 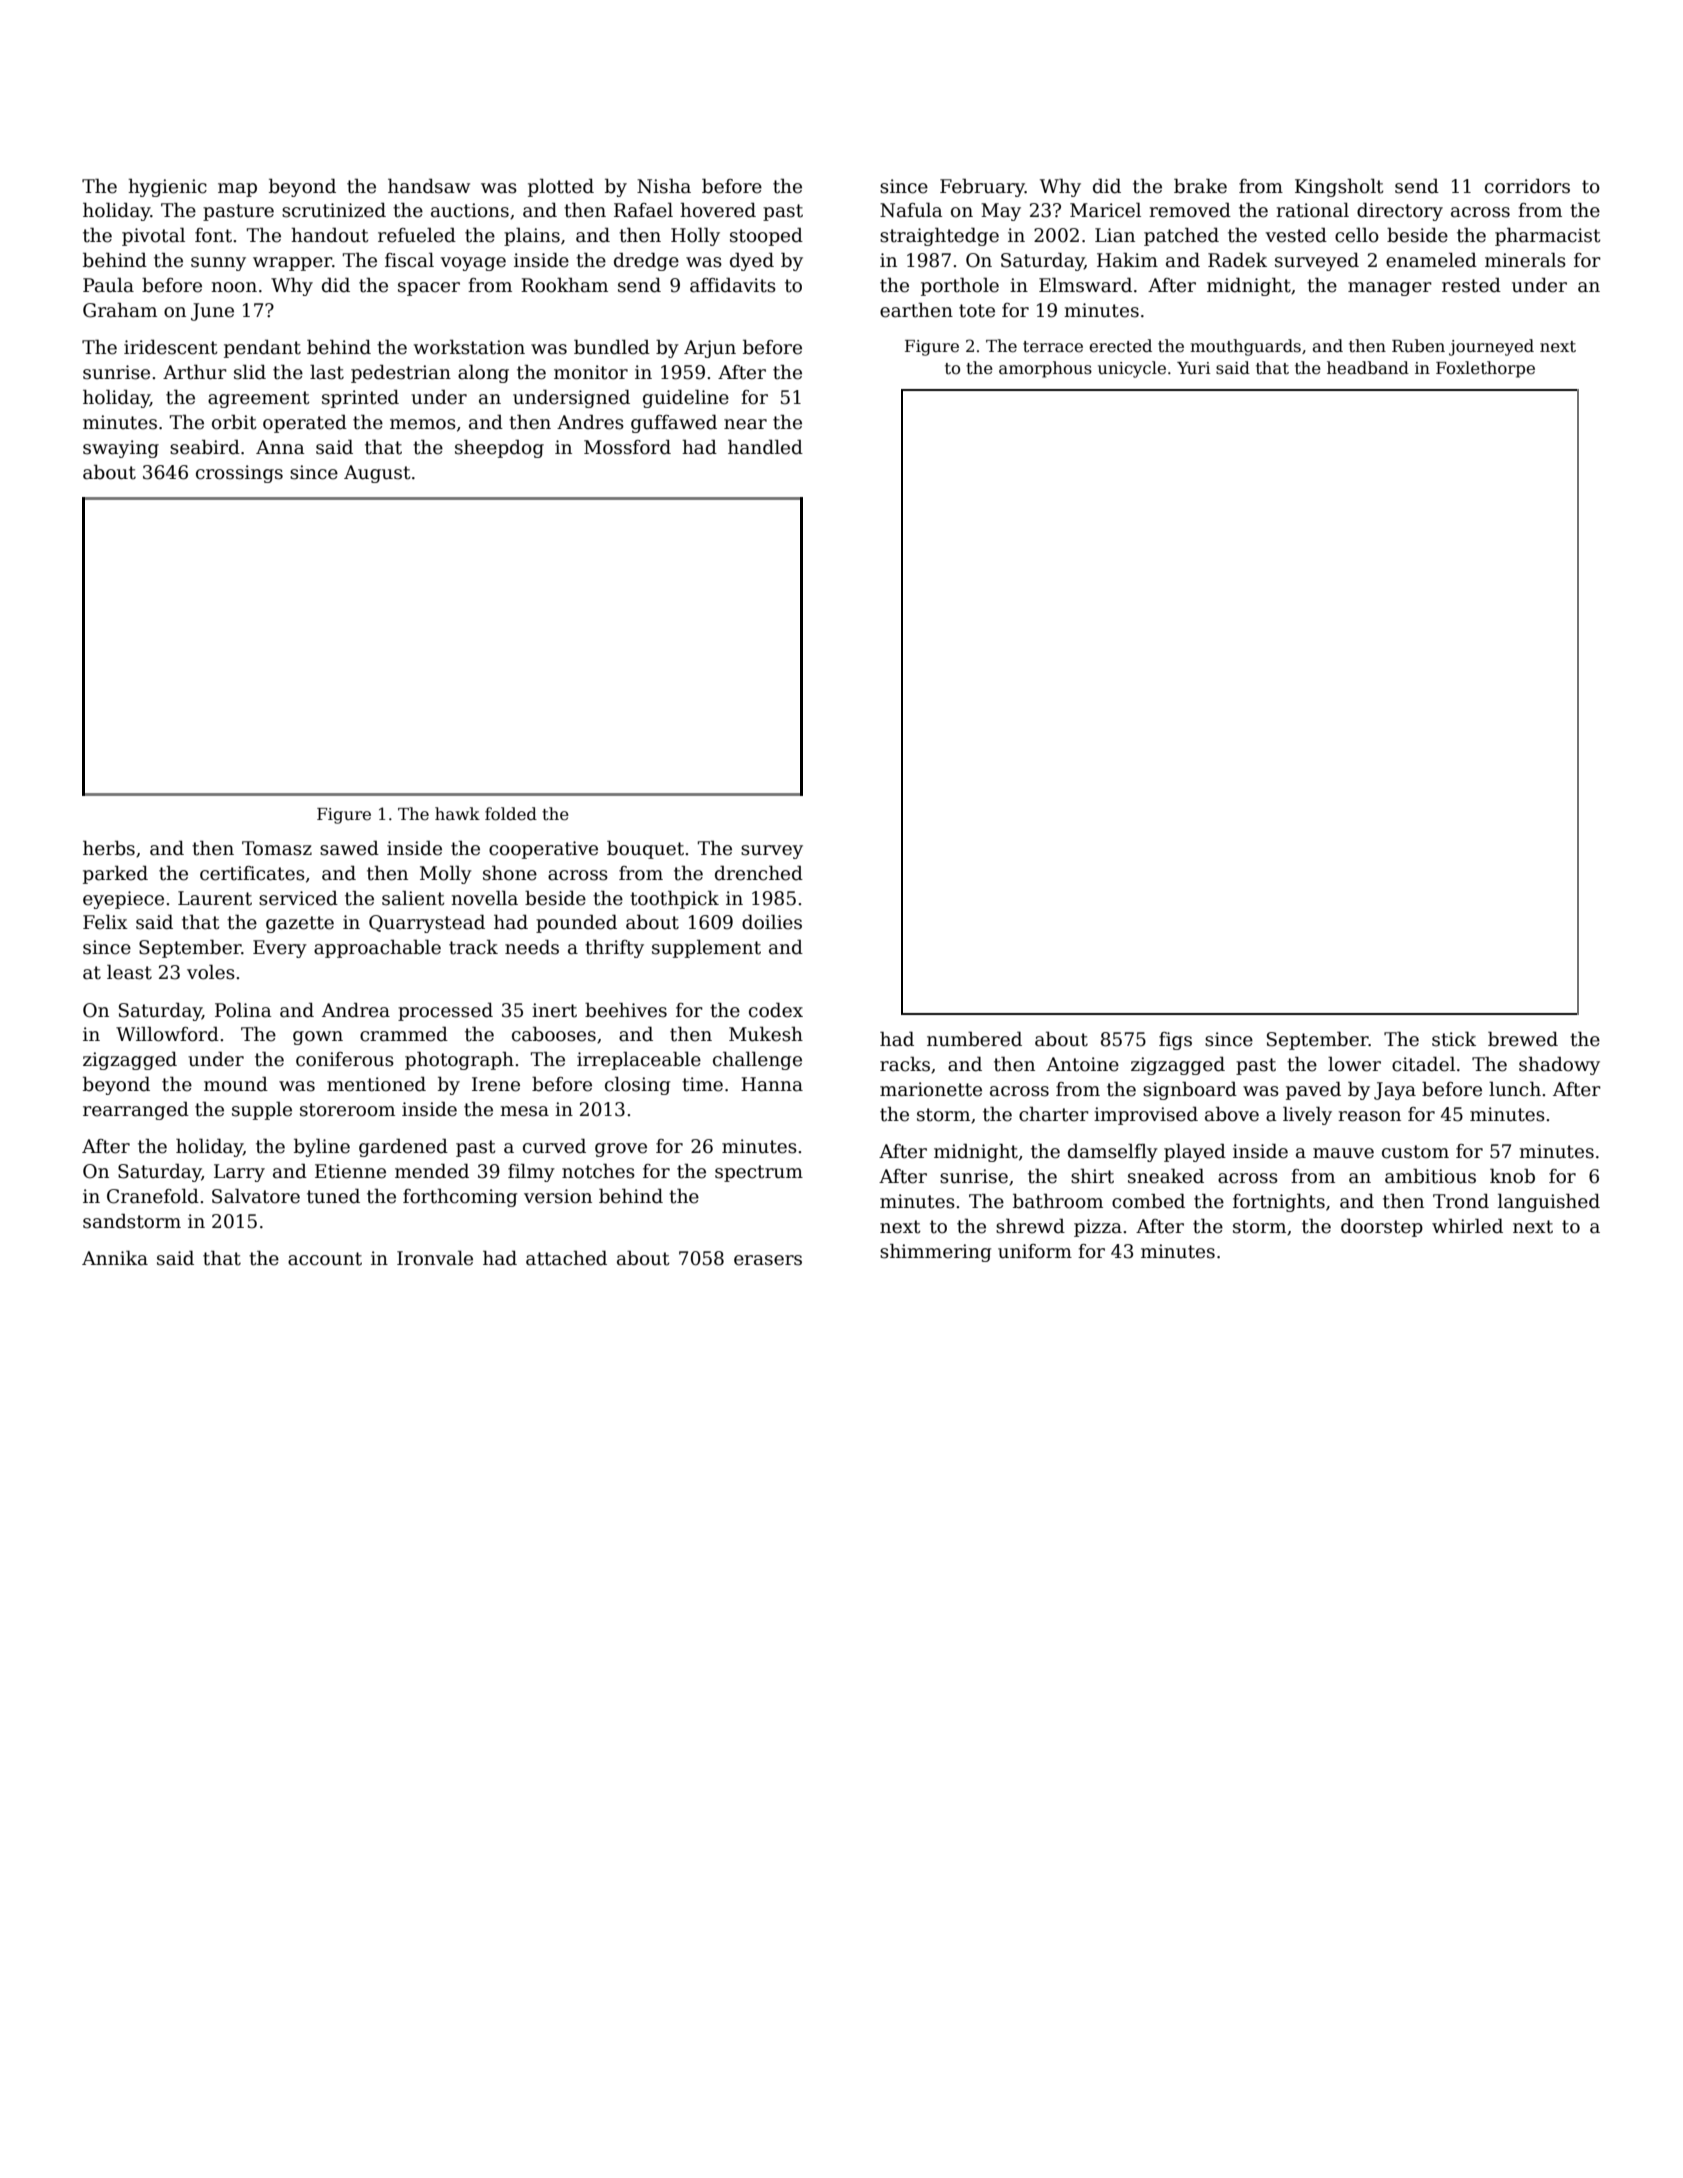 I want to click on Kingsholt, so click(x=1339, y=187).
